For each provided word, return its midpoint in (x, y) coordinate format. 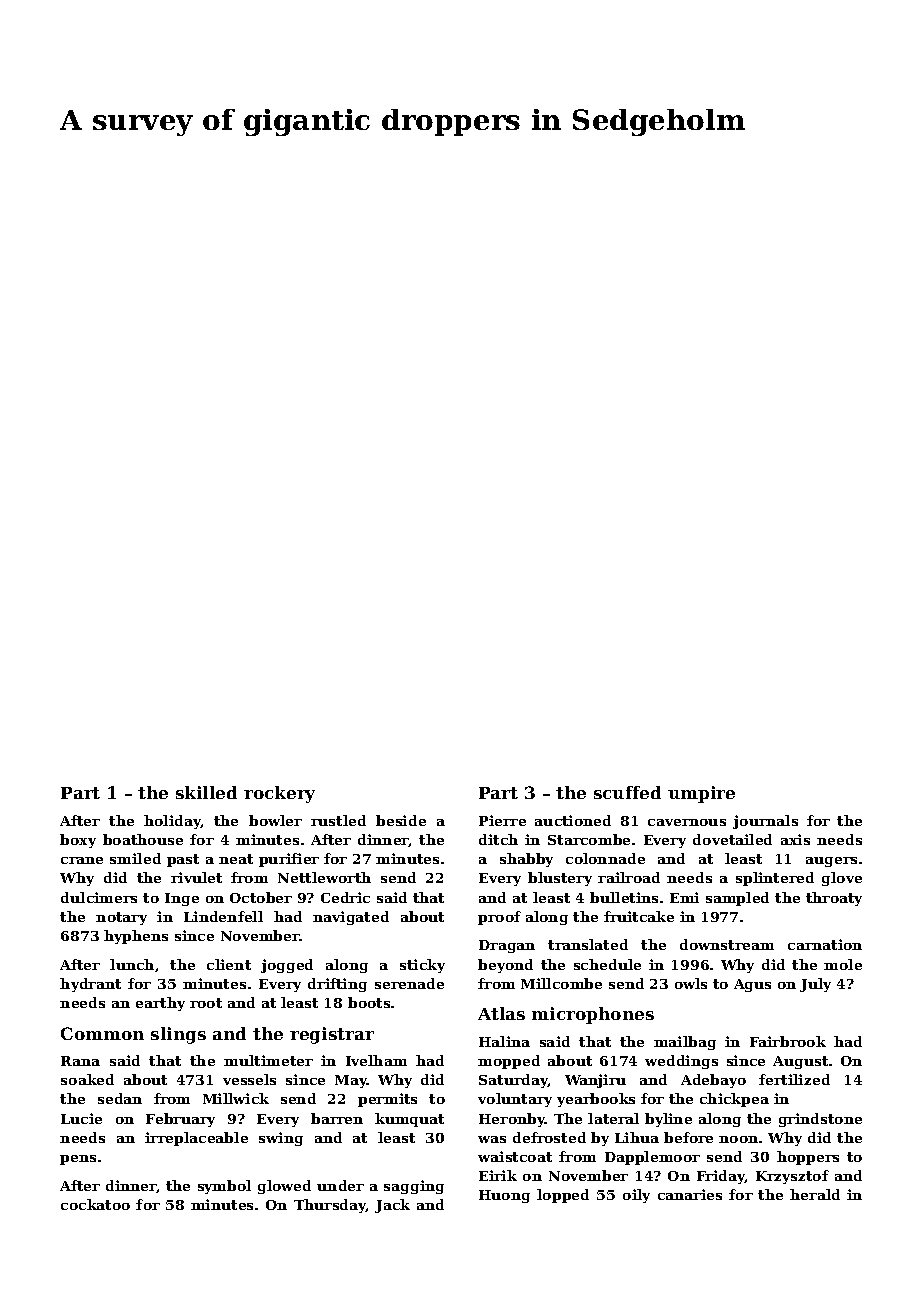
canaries (690, 1194)
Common (102, 1033)
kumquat (409, 1120)
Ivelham (376, 1060)
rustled (338, 820)
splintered (775, 879)
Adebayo (713, 1081)
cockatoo (95, 1204)
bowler (275, 820)
